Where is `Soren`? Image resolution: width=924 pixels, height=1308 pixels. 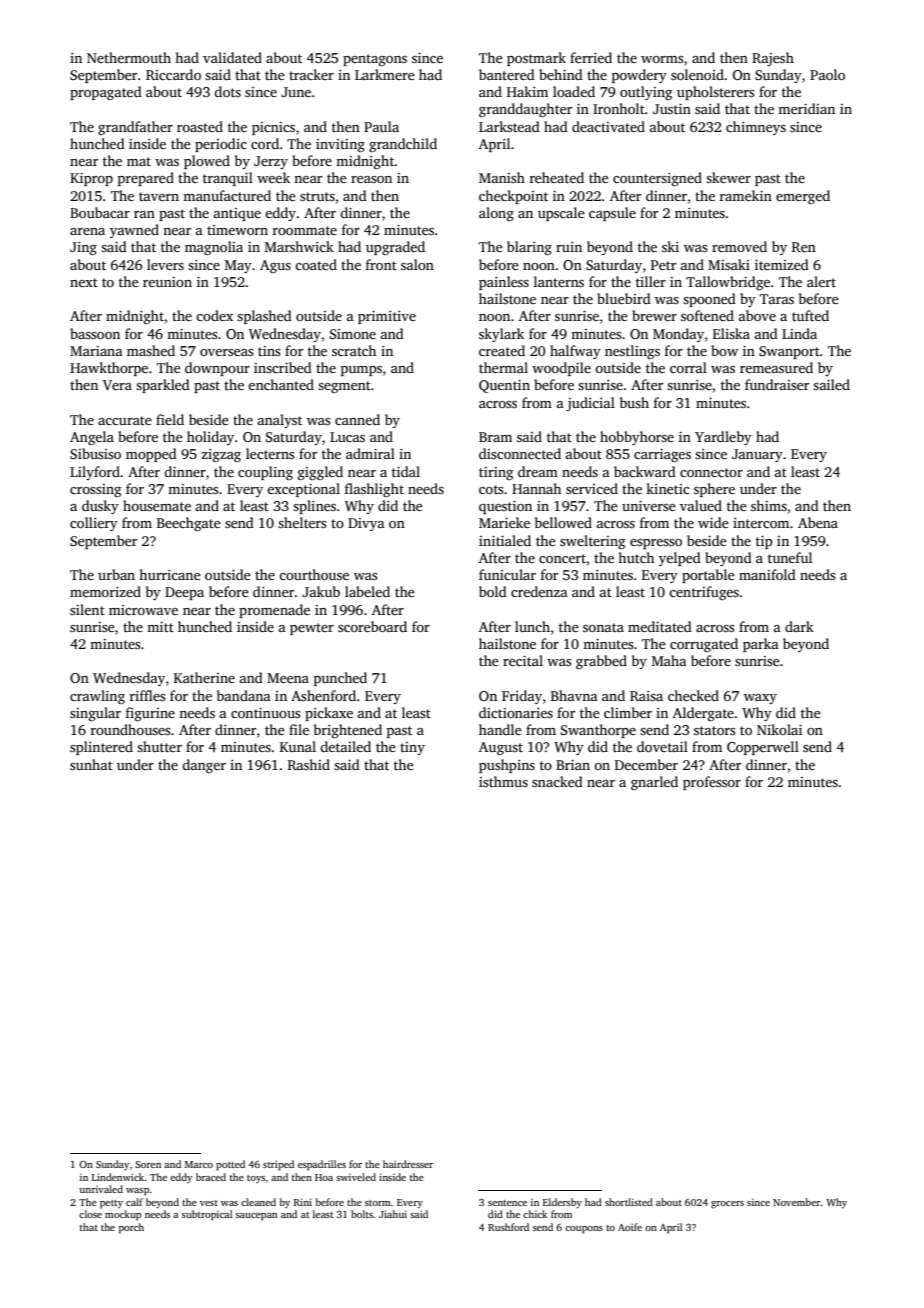 Soren is located at coordinates (148, 1164).
